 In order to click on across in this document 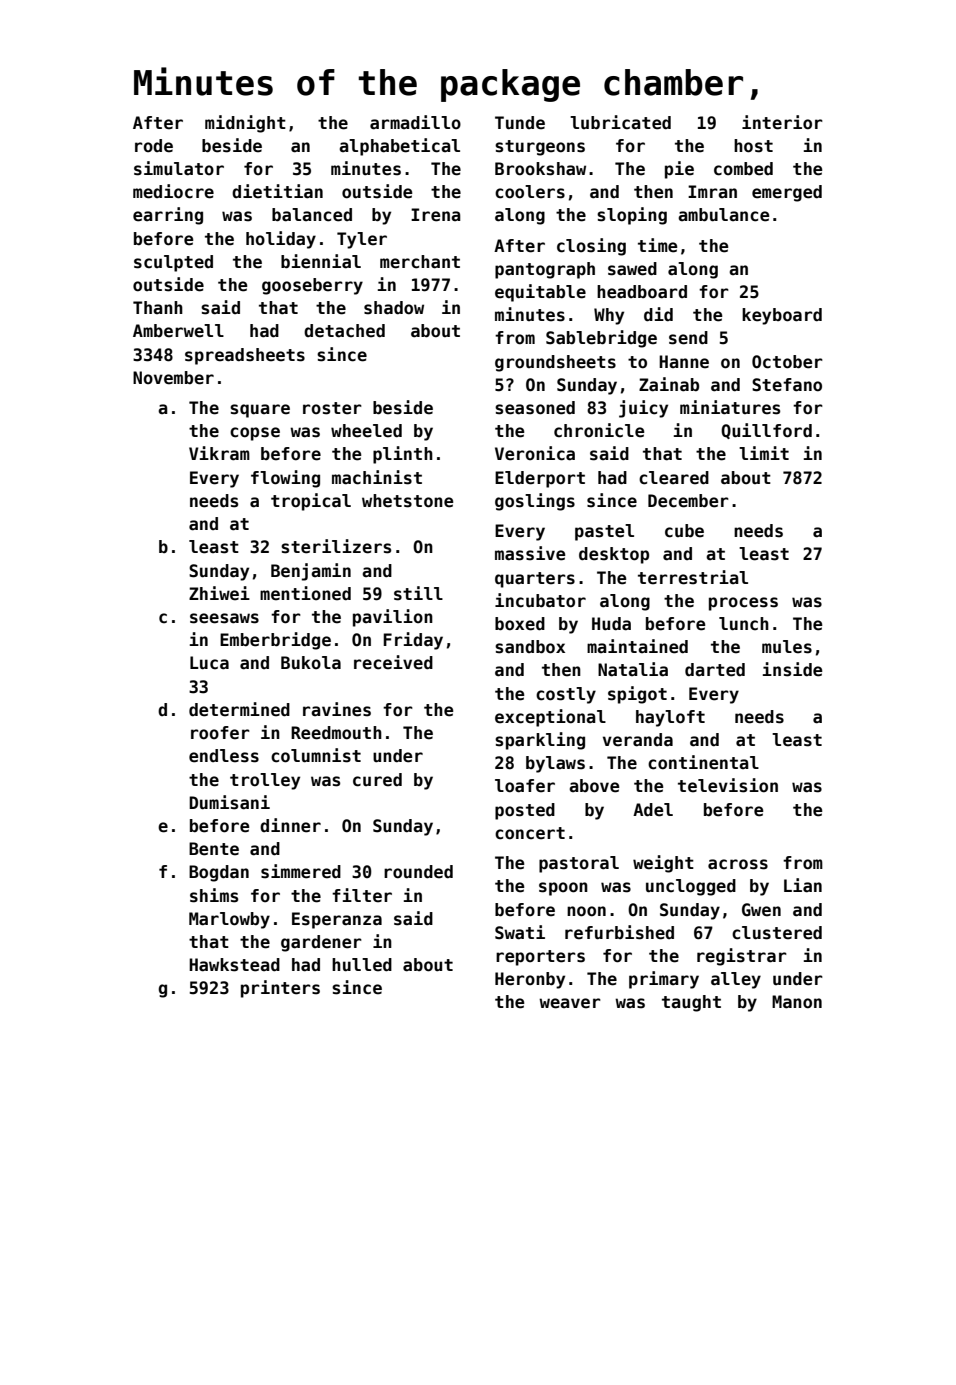, I will do `click(738, 864)`.
